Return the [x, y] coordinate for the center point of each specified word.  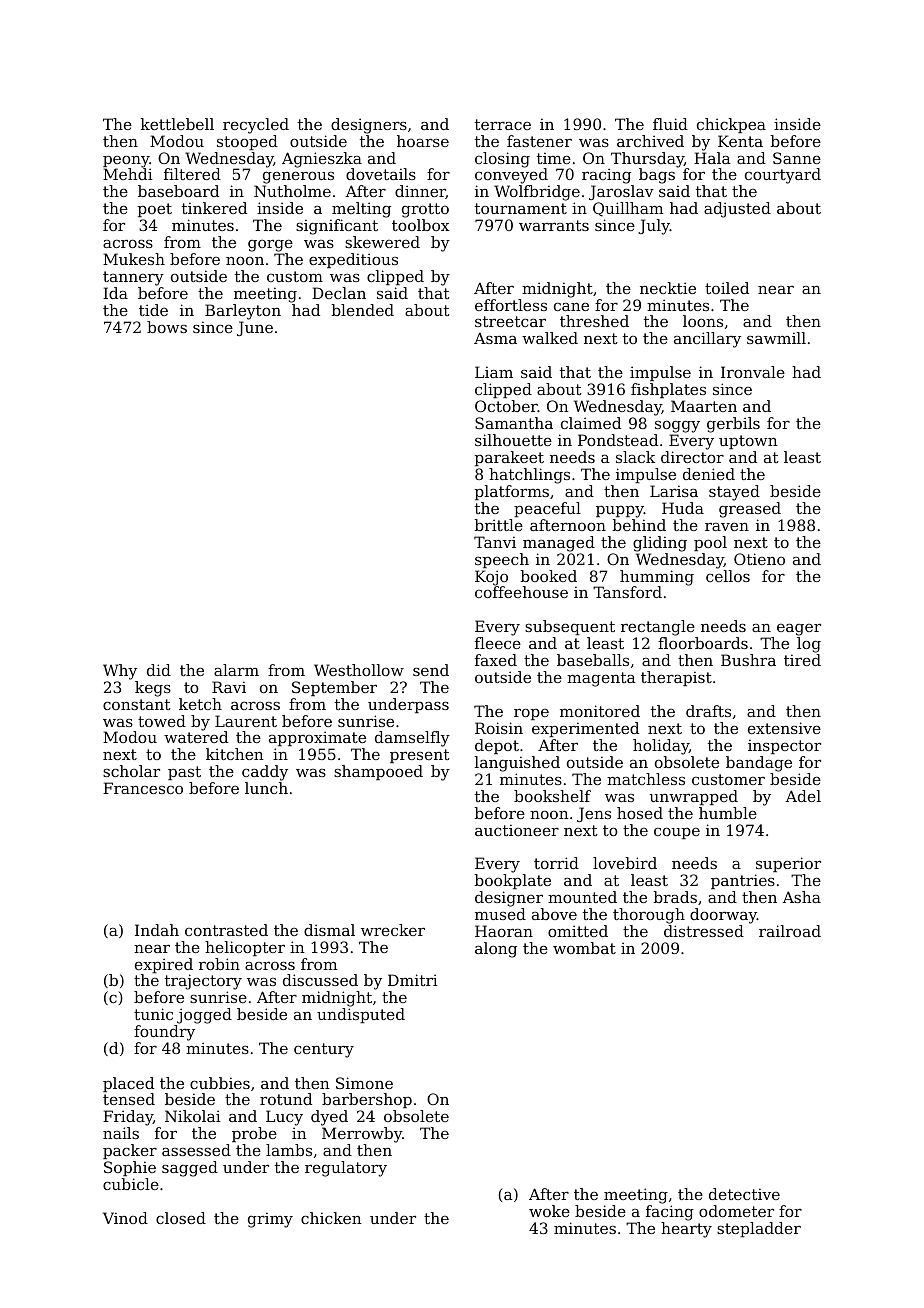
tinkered [214, 208]
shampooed [378, 772]
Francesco [143, 788]
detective [744, 1194]
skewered [382, 242]
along [496, 950]
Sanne [797, 158]
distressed [704, 931]
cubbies [220, 1083]
